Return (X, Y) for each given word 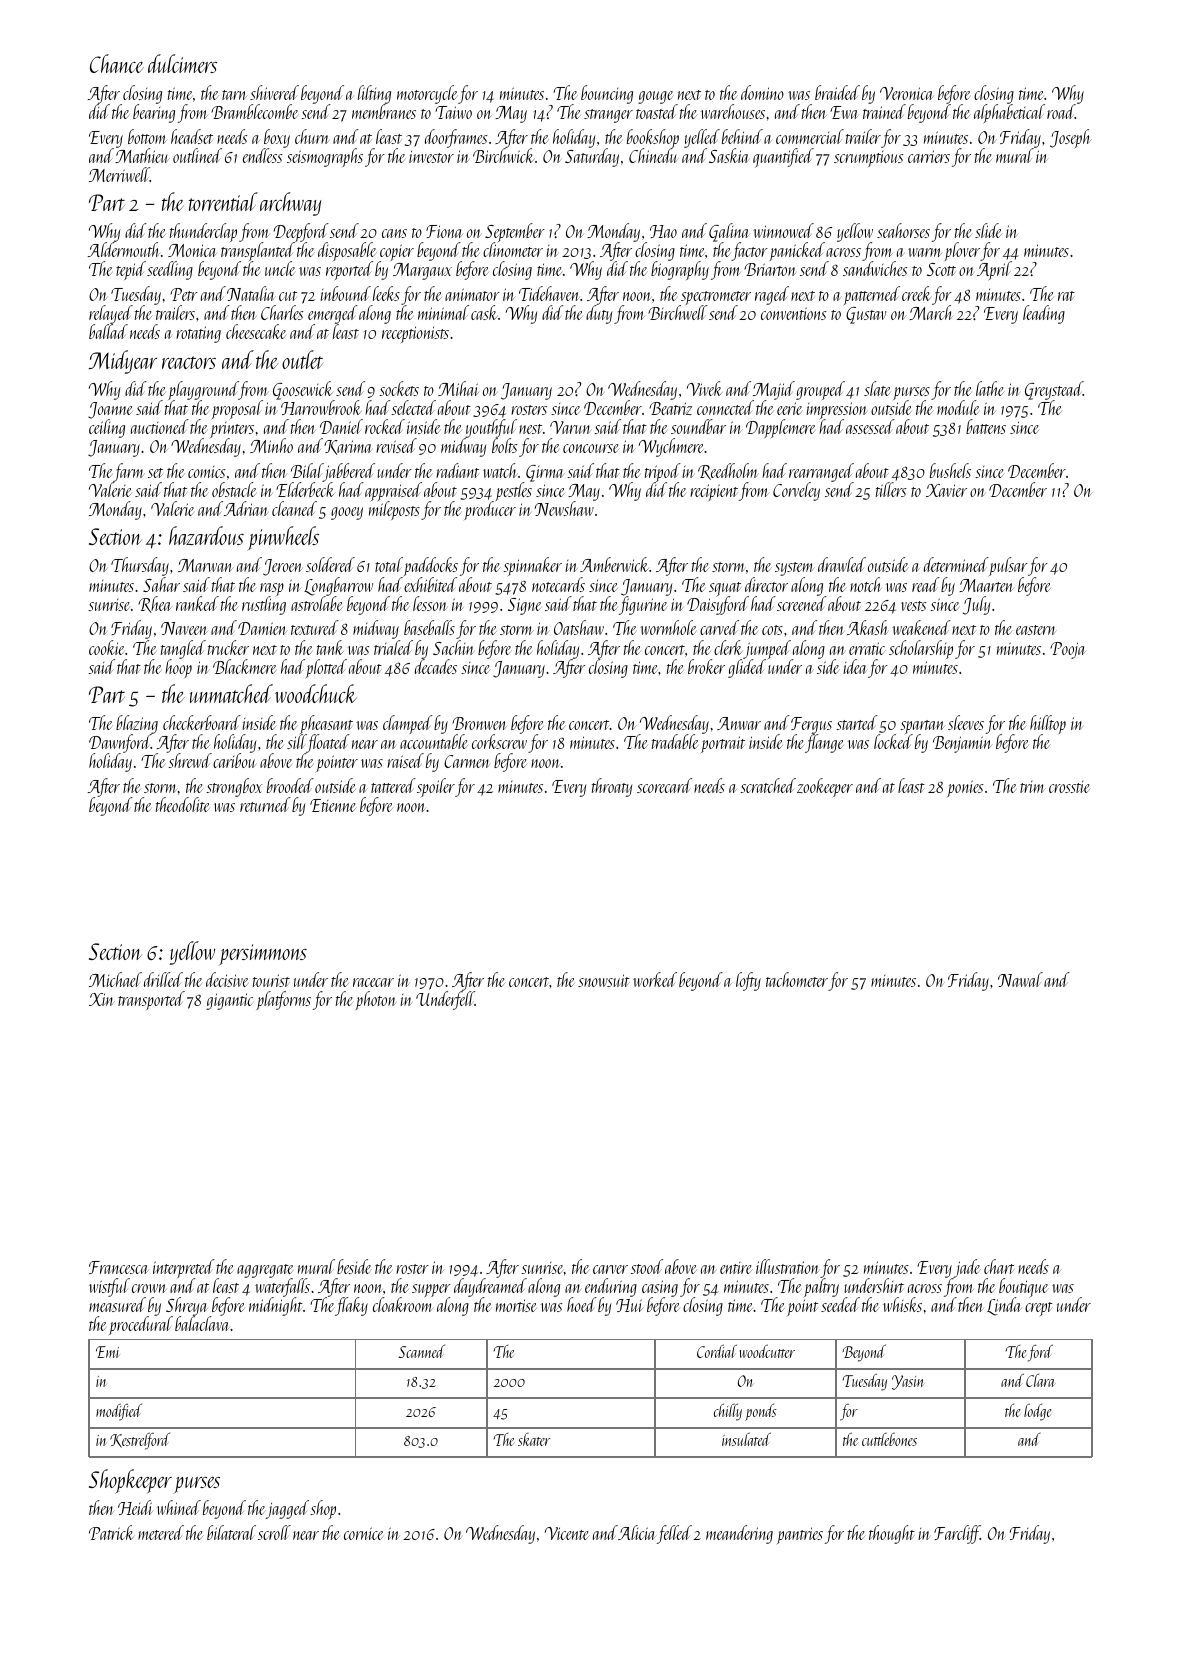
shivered (274, 92)
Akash (867, 627)
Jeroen (283, 567)
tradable (675, 742)
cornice (363, 1533)
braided (837, 92)
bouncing (607, 94)
